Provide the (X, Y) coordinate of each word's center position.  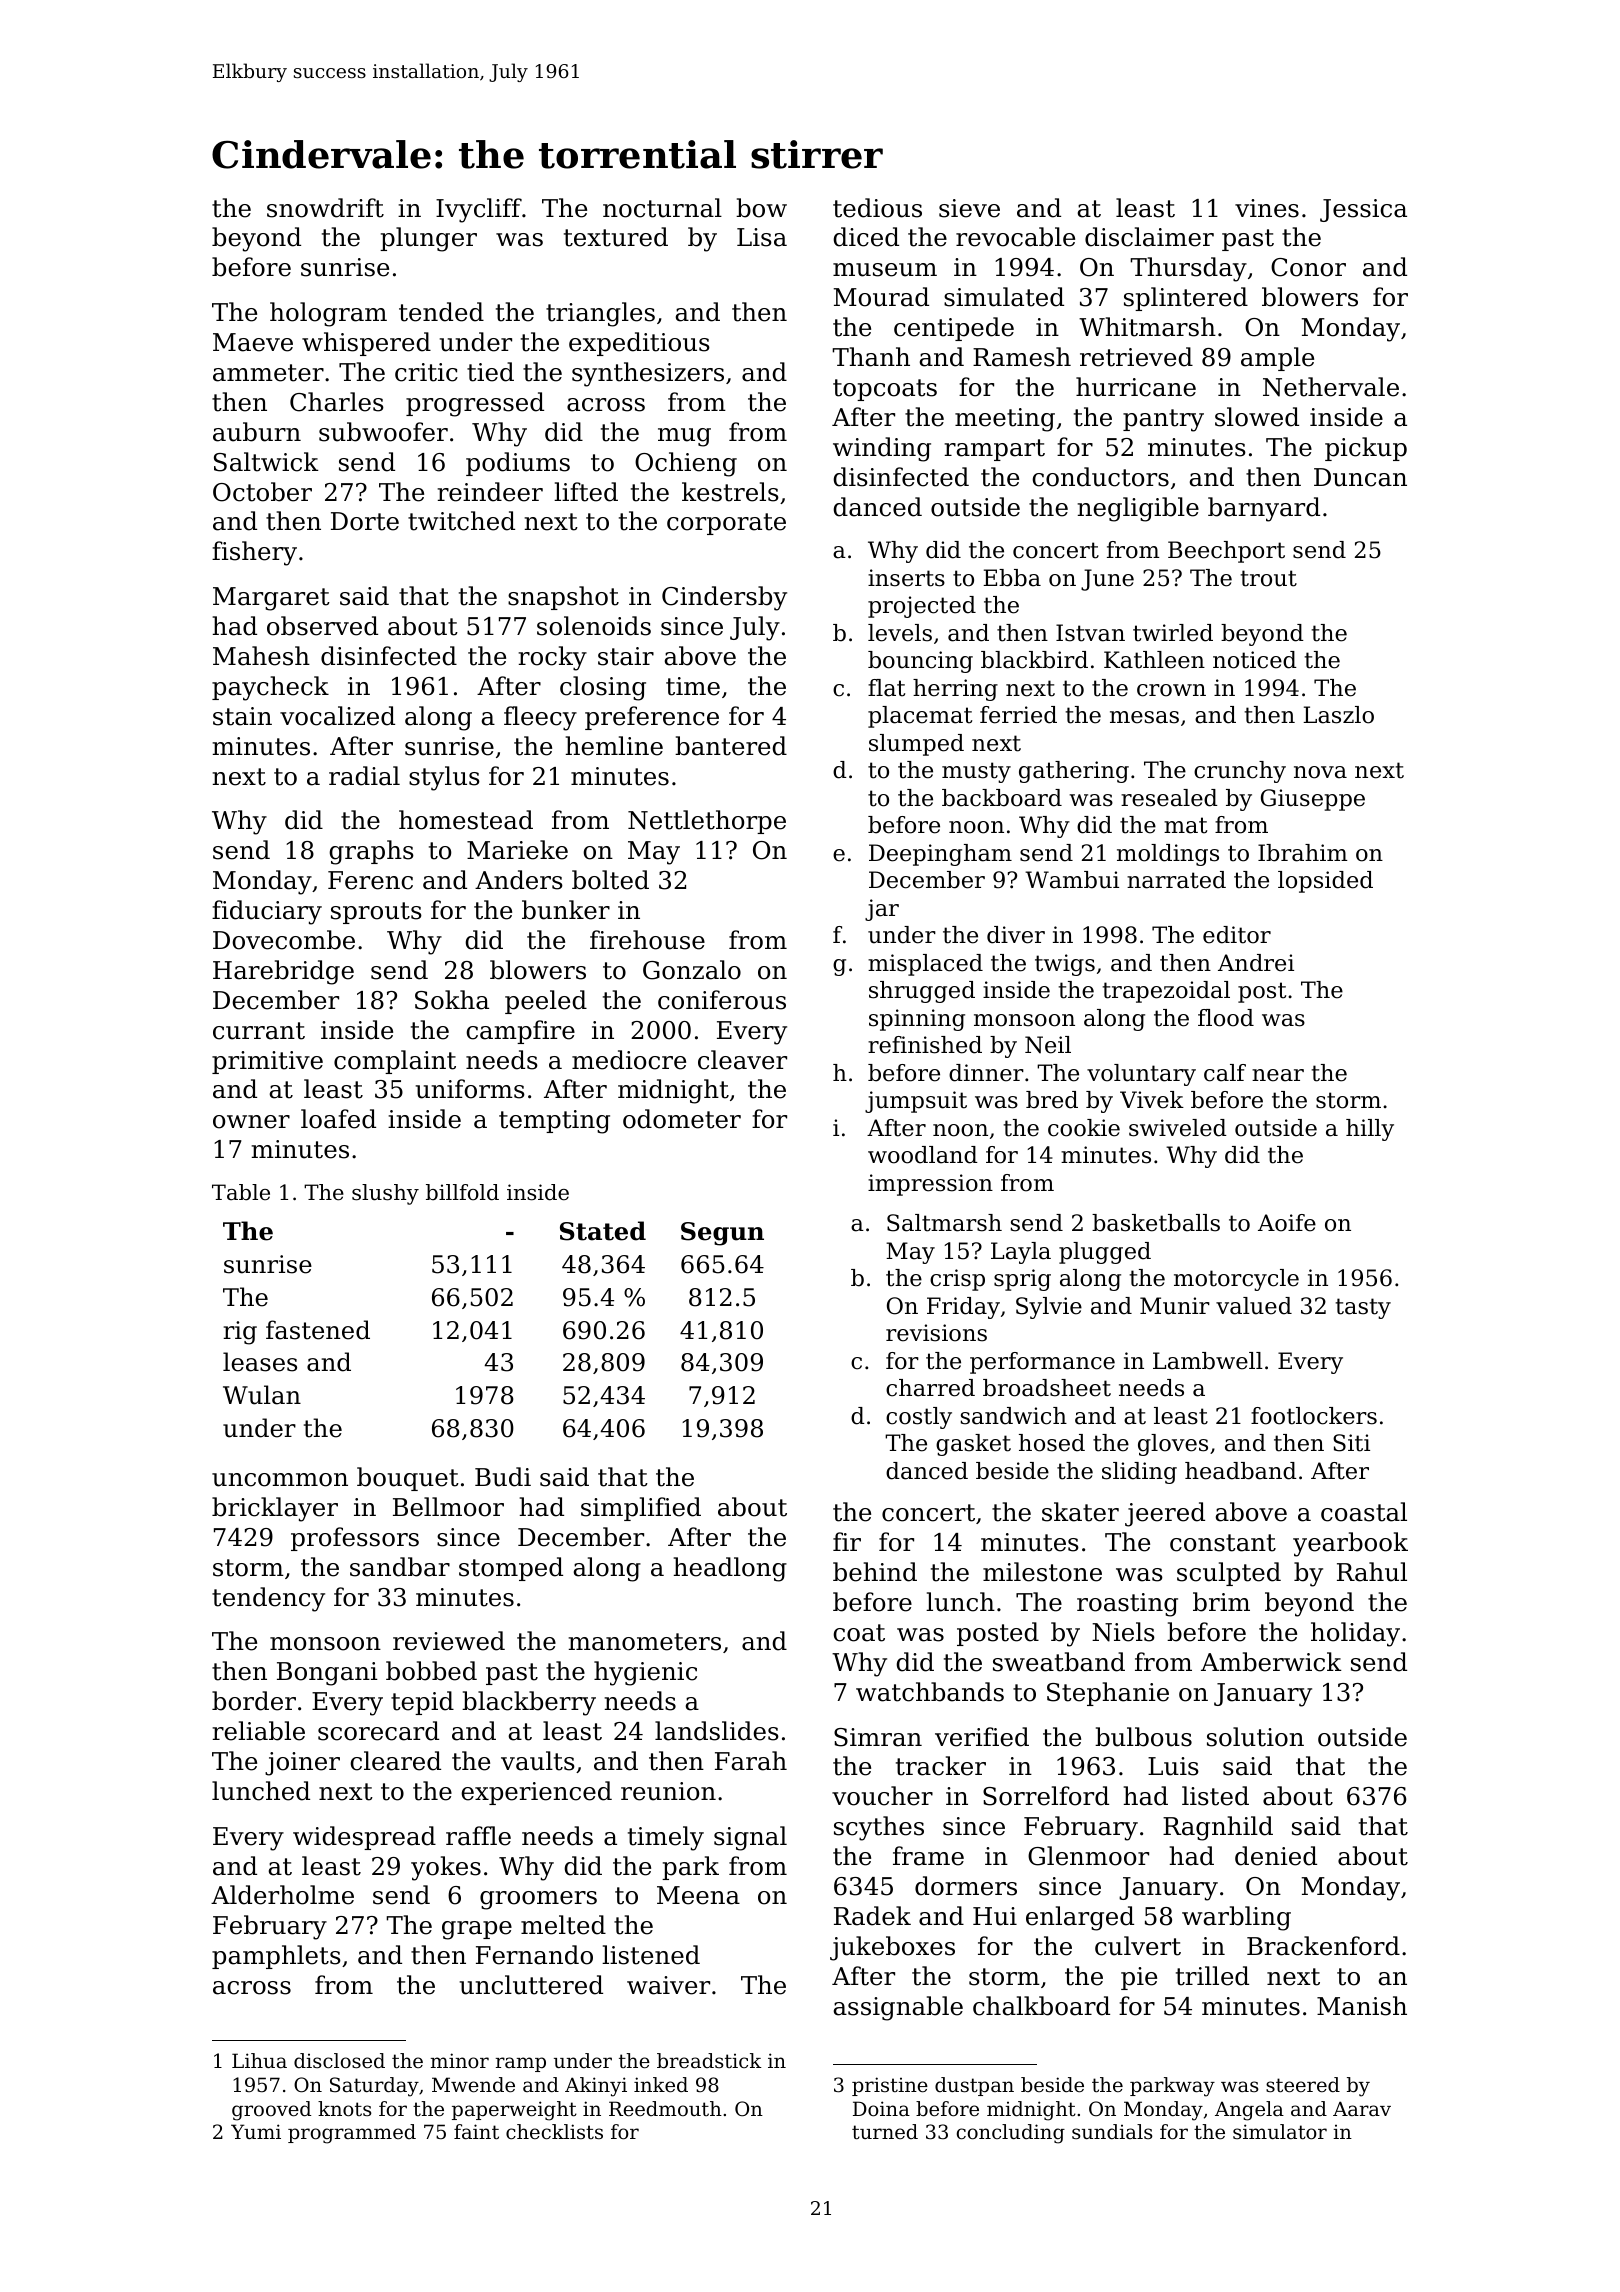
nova (1320, 772)
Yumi (256, 2131)
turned (885, 2131)
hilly (1370, 1130)
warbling (1236, 1918)
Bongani (327, 1674)
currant (259, 1031)
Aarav (1362, 2108)
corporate (726, 524)
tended (441, 312)
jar (882, 910)
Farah (751, 1761)
